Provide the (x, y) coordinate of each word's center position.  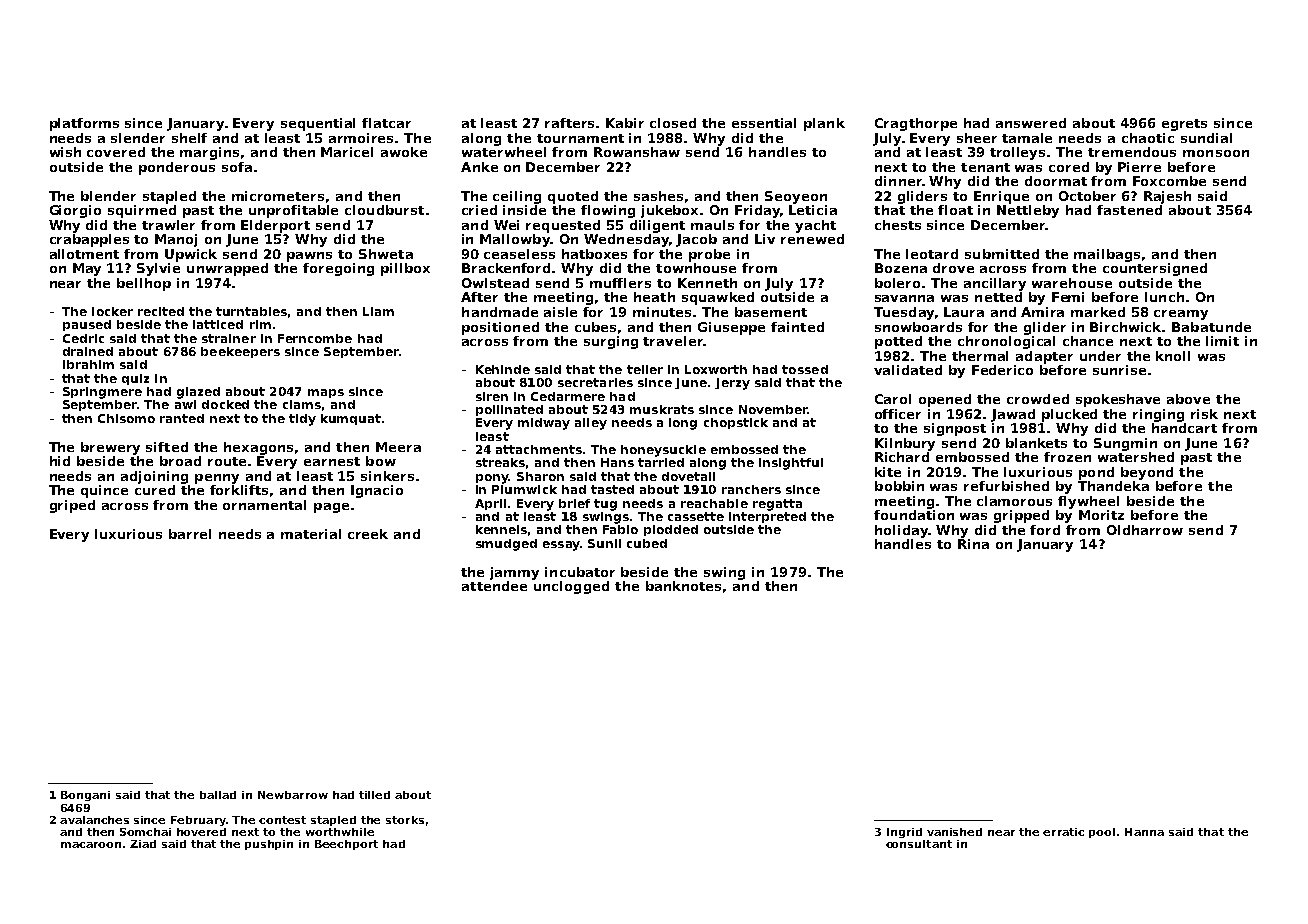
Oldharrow (1145, 530)
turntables (251, 311)
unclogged (571, 587)
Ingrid (904, 833)
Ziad (143, 844)
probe (709, 255)
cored (1069, 167)
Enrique (1001, 197)
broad (180, 461)
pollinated (509, 410)
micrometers (278, 196)
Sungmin (1125, 444)
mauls (712, 225)
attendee (494, 586)
